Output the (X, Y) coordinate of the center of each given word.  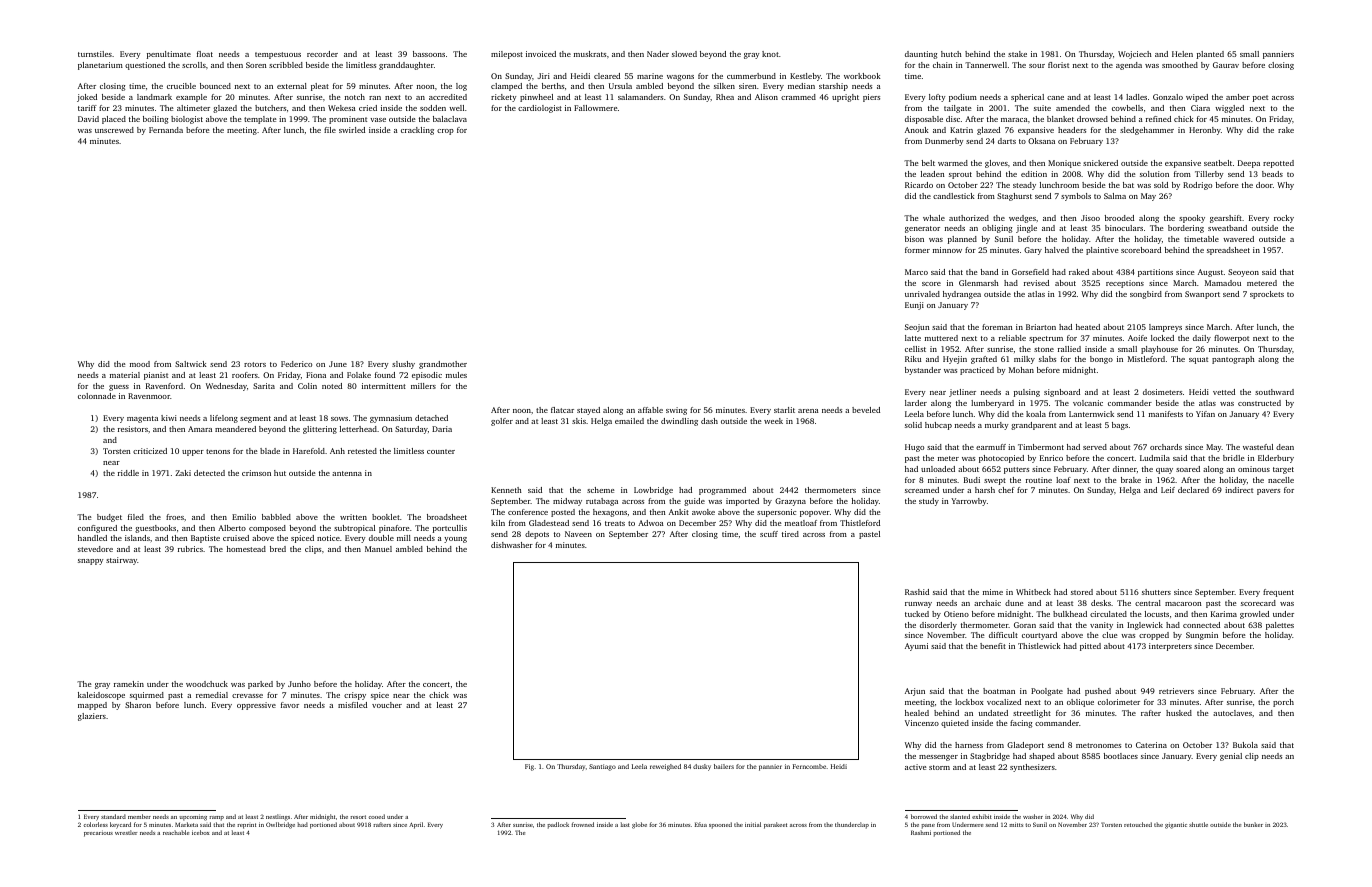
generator (922, 229)
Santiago (602, 767)
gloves (996, 164)
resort (358, 817)
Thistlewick (1039, 646)
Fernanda (166, 130)
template (260, 120)
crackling (417, 131)
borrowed (924, 816)
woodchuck (207, 684)
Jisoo (1090, 218)
